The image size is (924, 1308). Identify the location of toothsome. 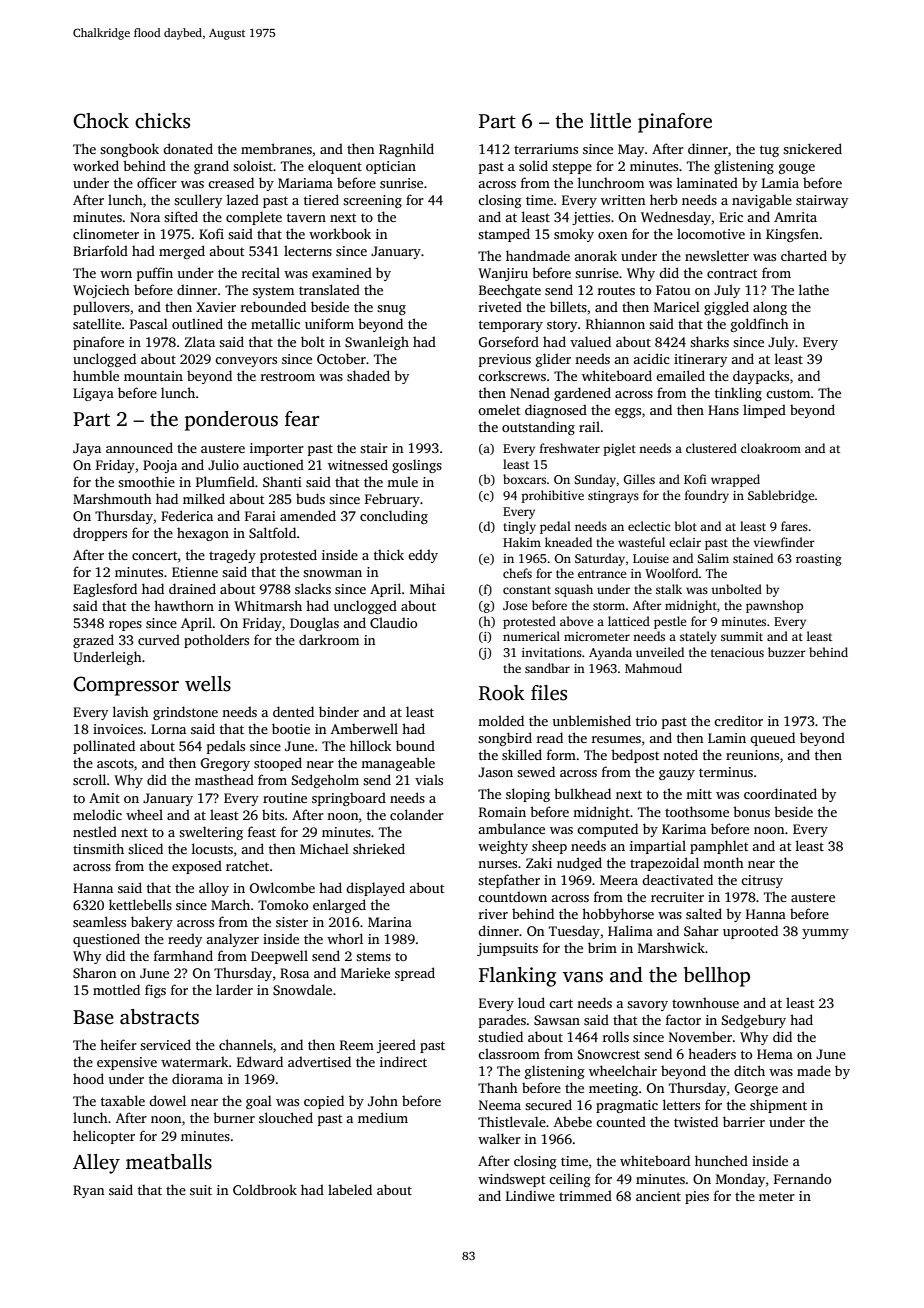
(697, 811).
